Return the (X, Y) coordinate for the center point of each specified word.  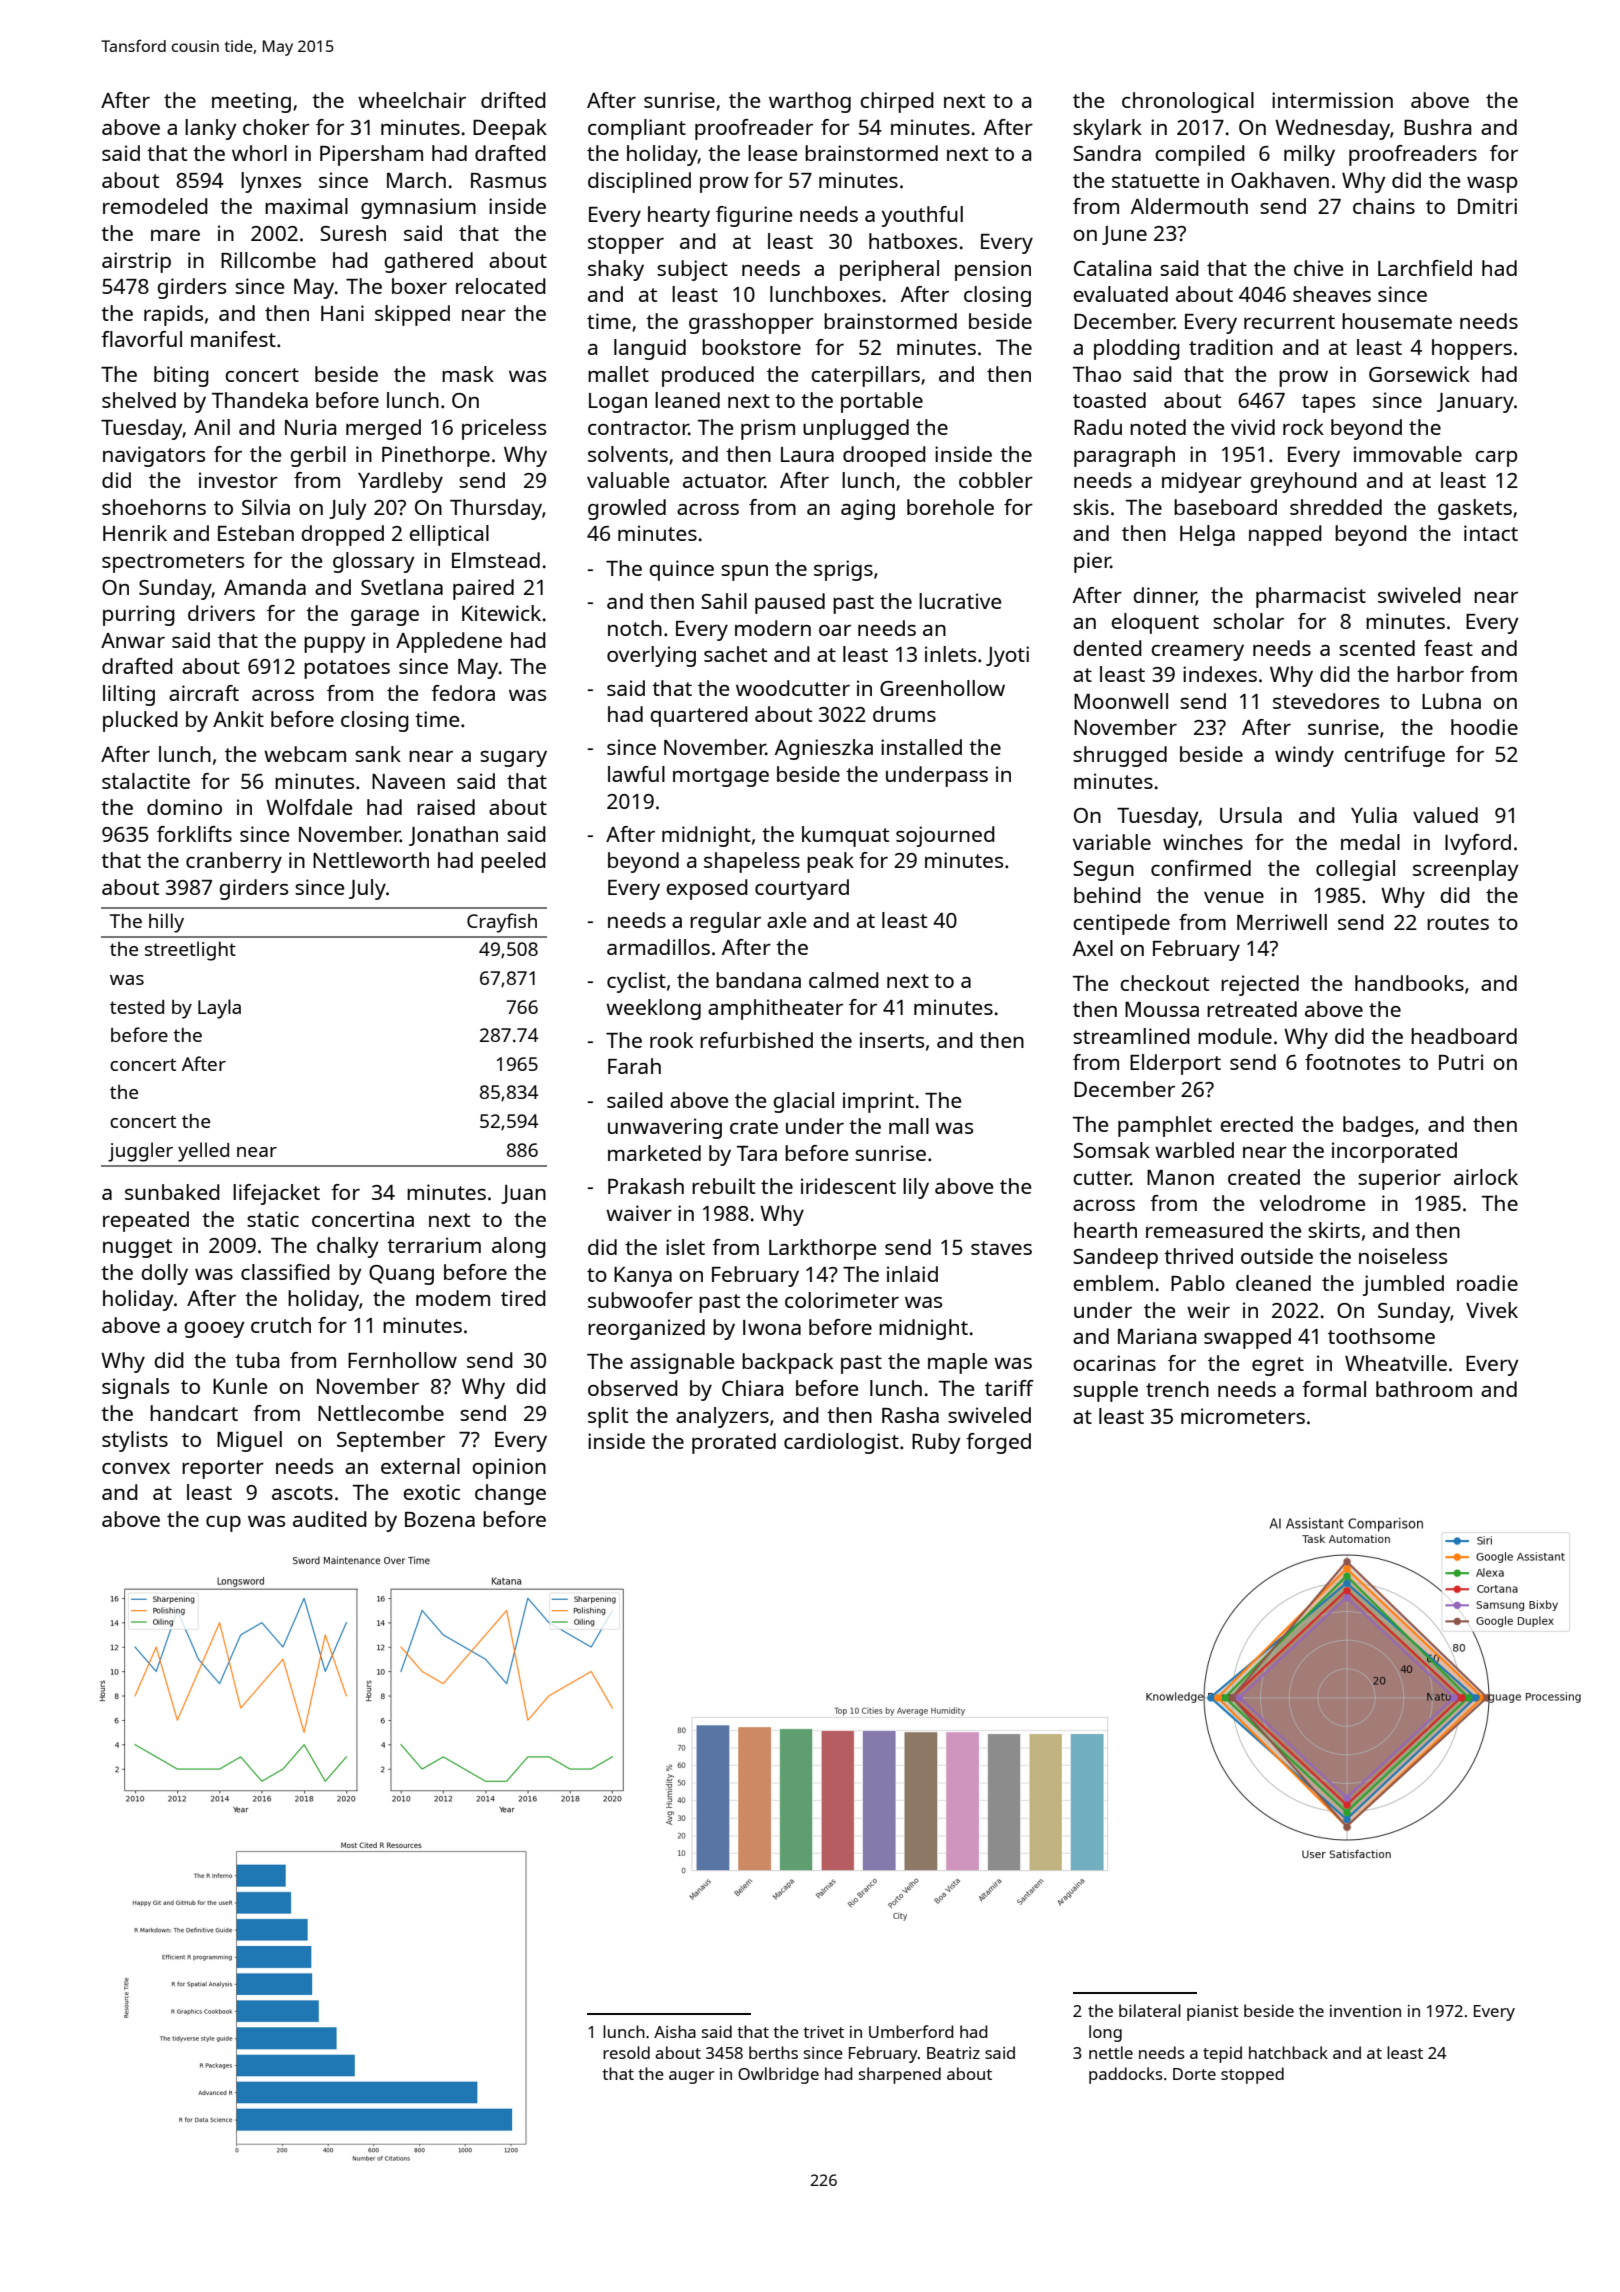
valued (1445, 815)
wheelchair (412, 100)
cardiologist (841, 1443)
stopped (1252, 2075)
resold (626, 2052)
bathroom (1424, 1389)
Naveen (408, 781)
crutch (281, 1325)
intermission (1332, 100)
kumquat (845, 836)
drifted (513, 100)
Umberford (911, 2031)
